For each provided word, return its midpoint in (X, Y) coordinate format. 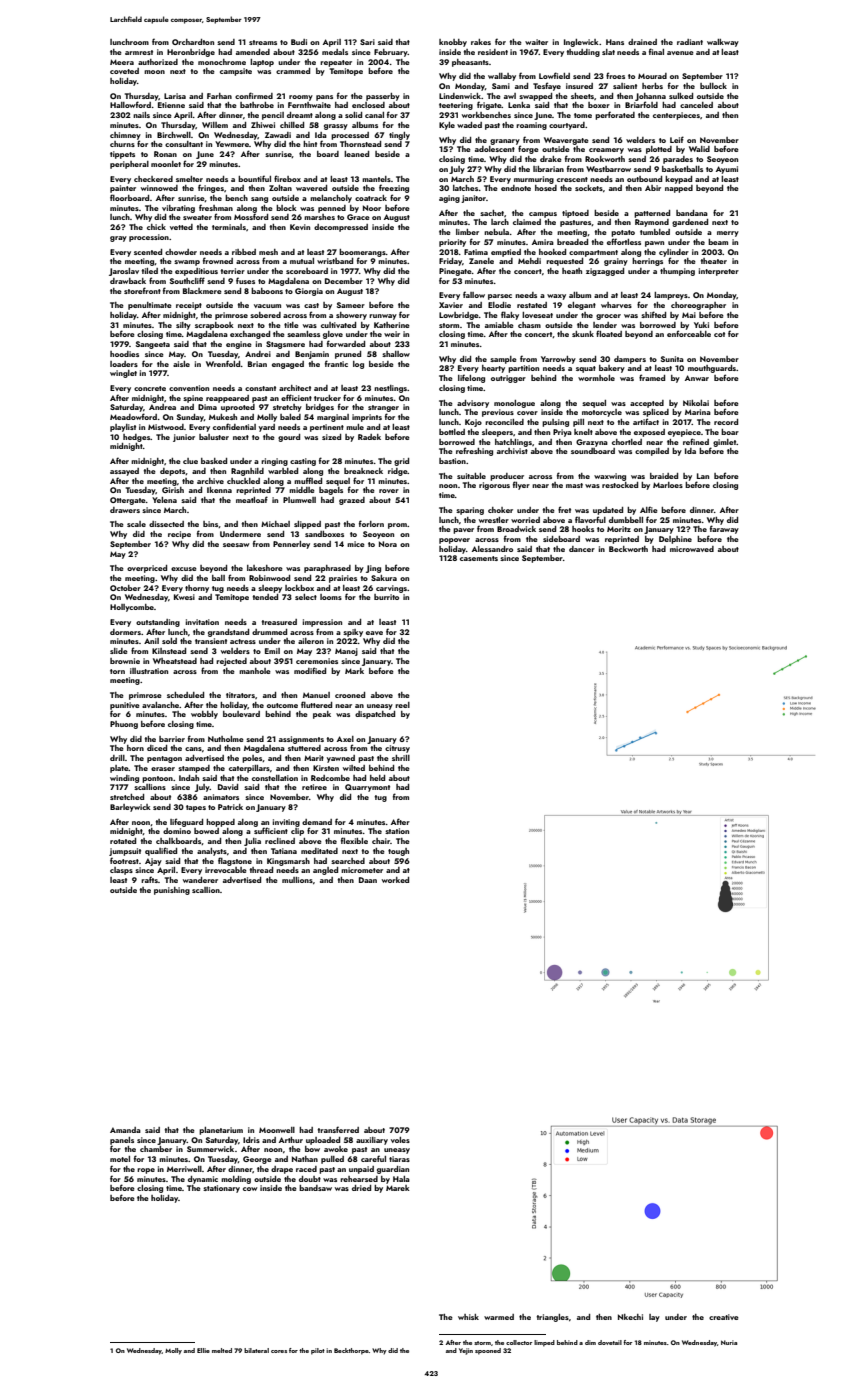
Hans (615, 42)
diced (157, 748)
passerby (383, 97)
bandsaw (315, 1188)
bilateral (256, 1350)
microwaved (692, 549)
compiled (652, 452)
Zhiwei (263, 125)
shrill (401, 758)
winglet (123, 374)
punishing (172, 891)
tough (398, 852)
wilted (354, 768)
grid (401, 462)
